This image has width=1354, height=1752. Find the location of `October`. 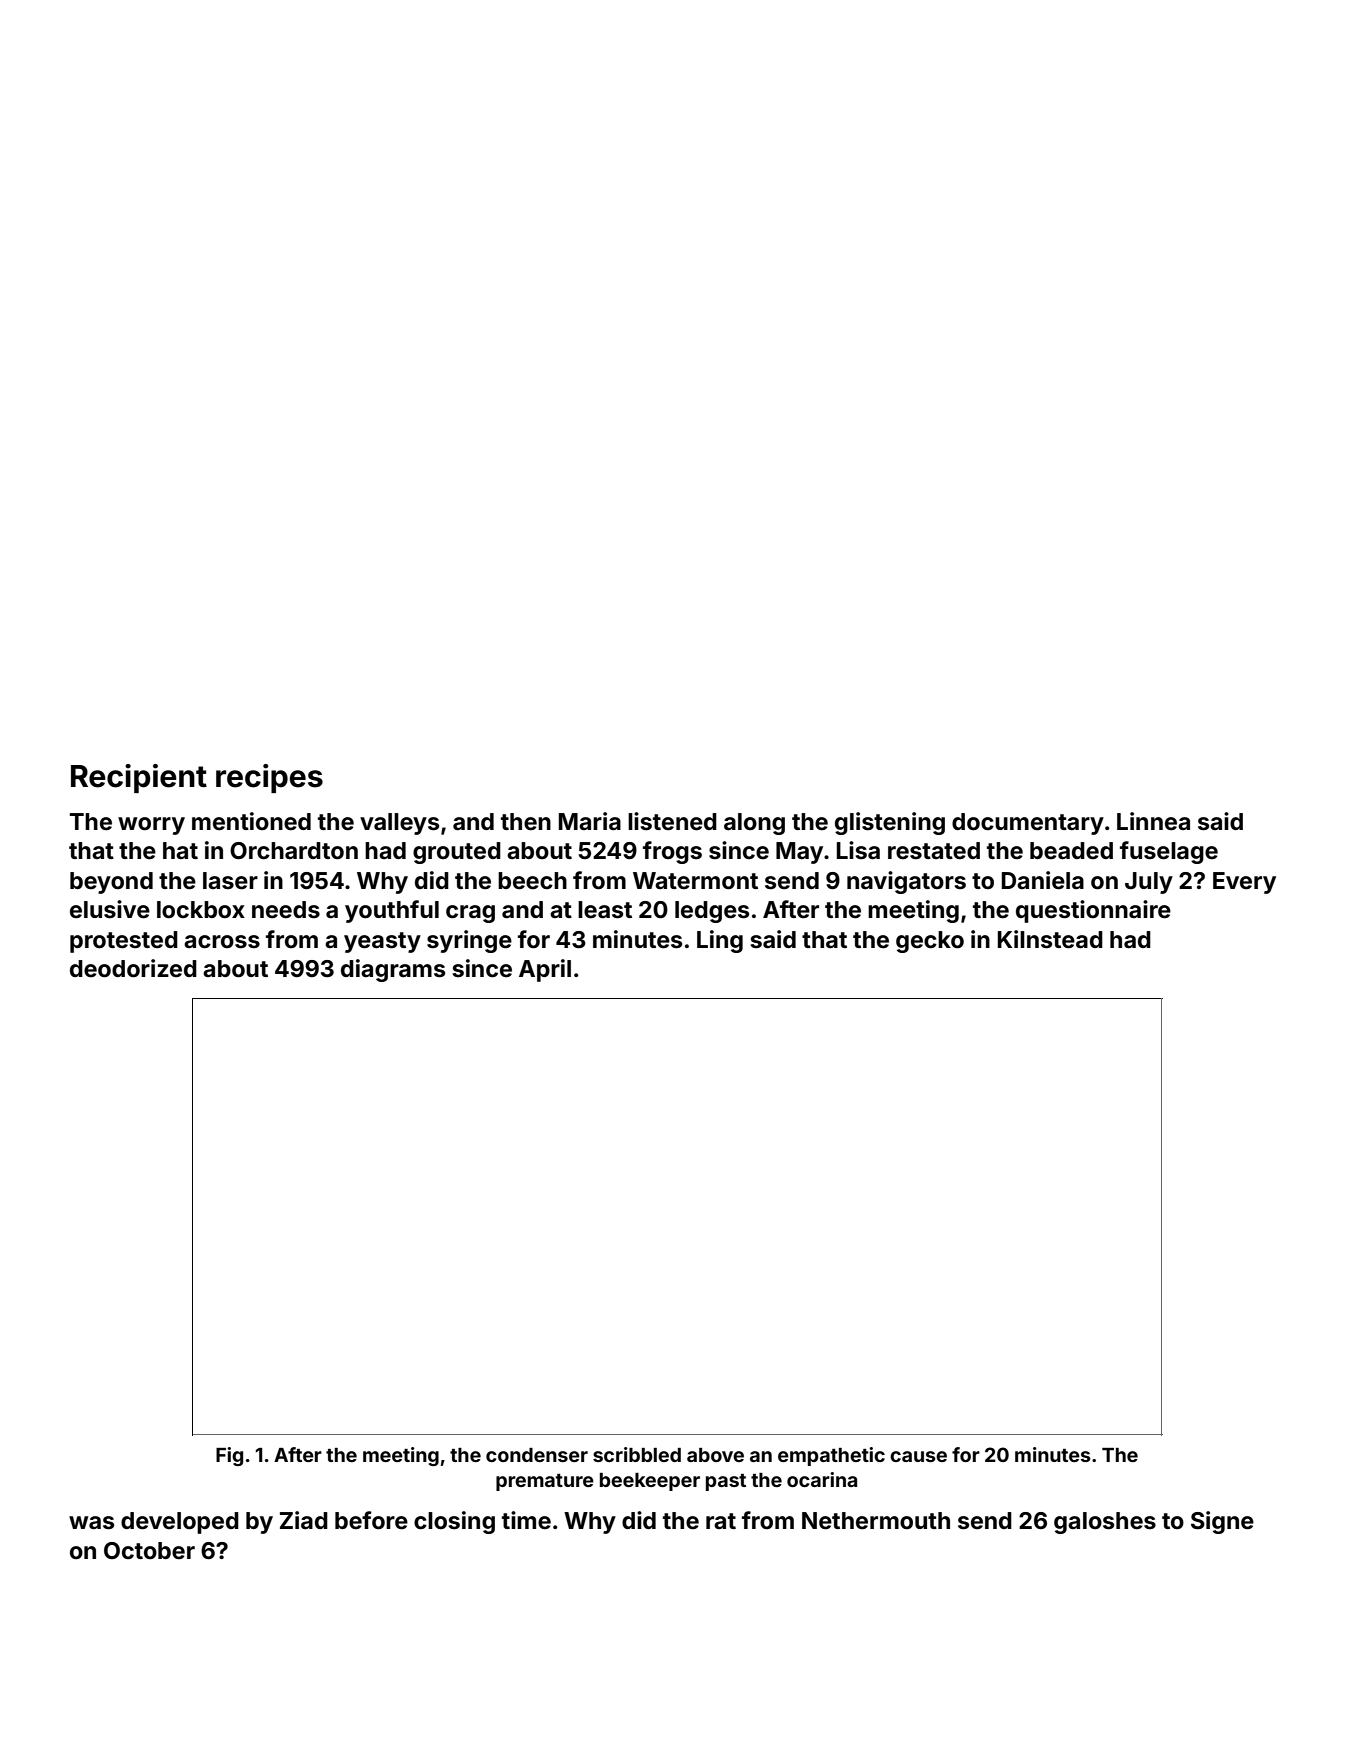

October is located at coordinates (149, 1551).
